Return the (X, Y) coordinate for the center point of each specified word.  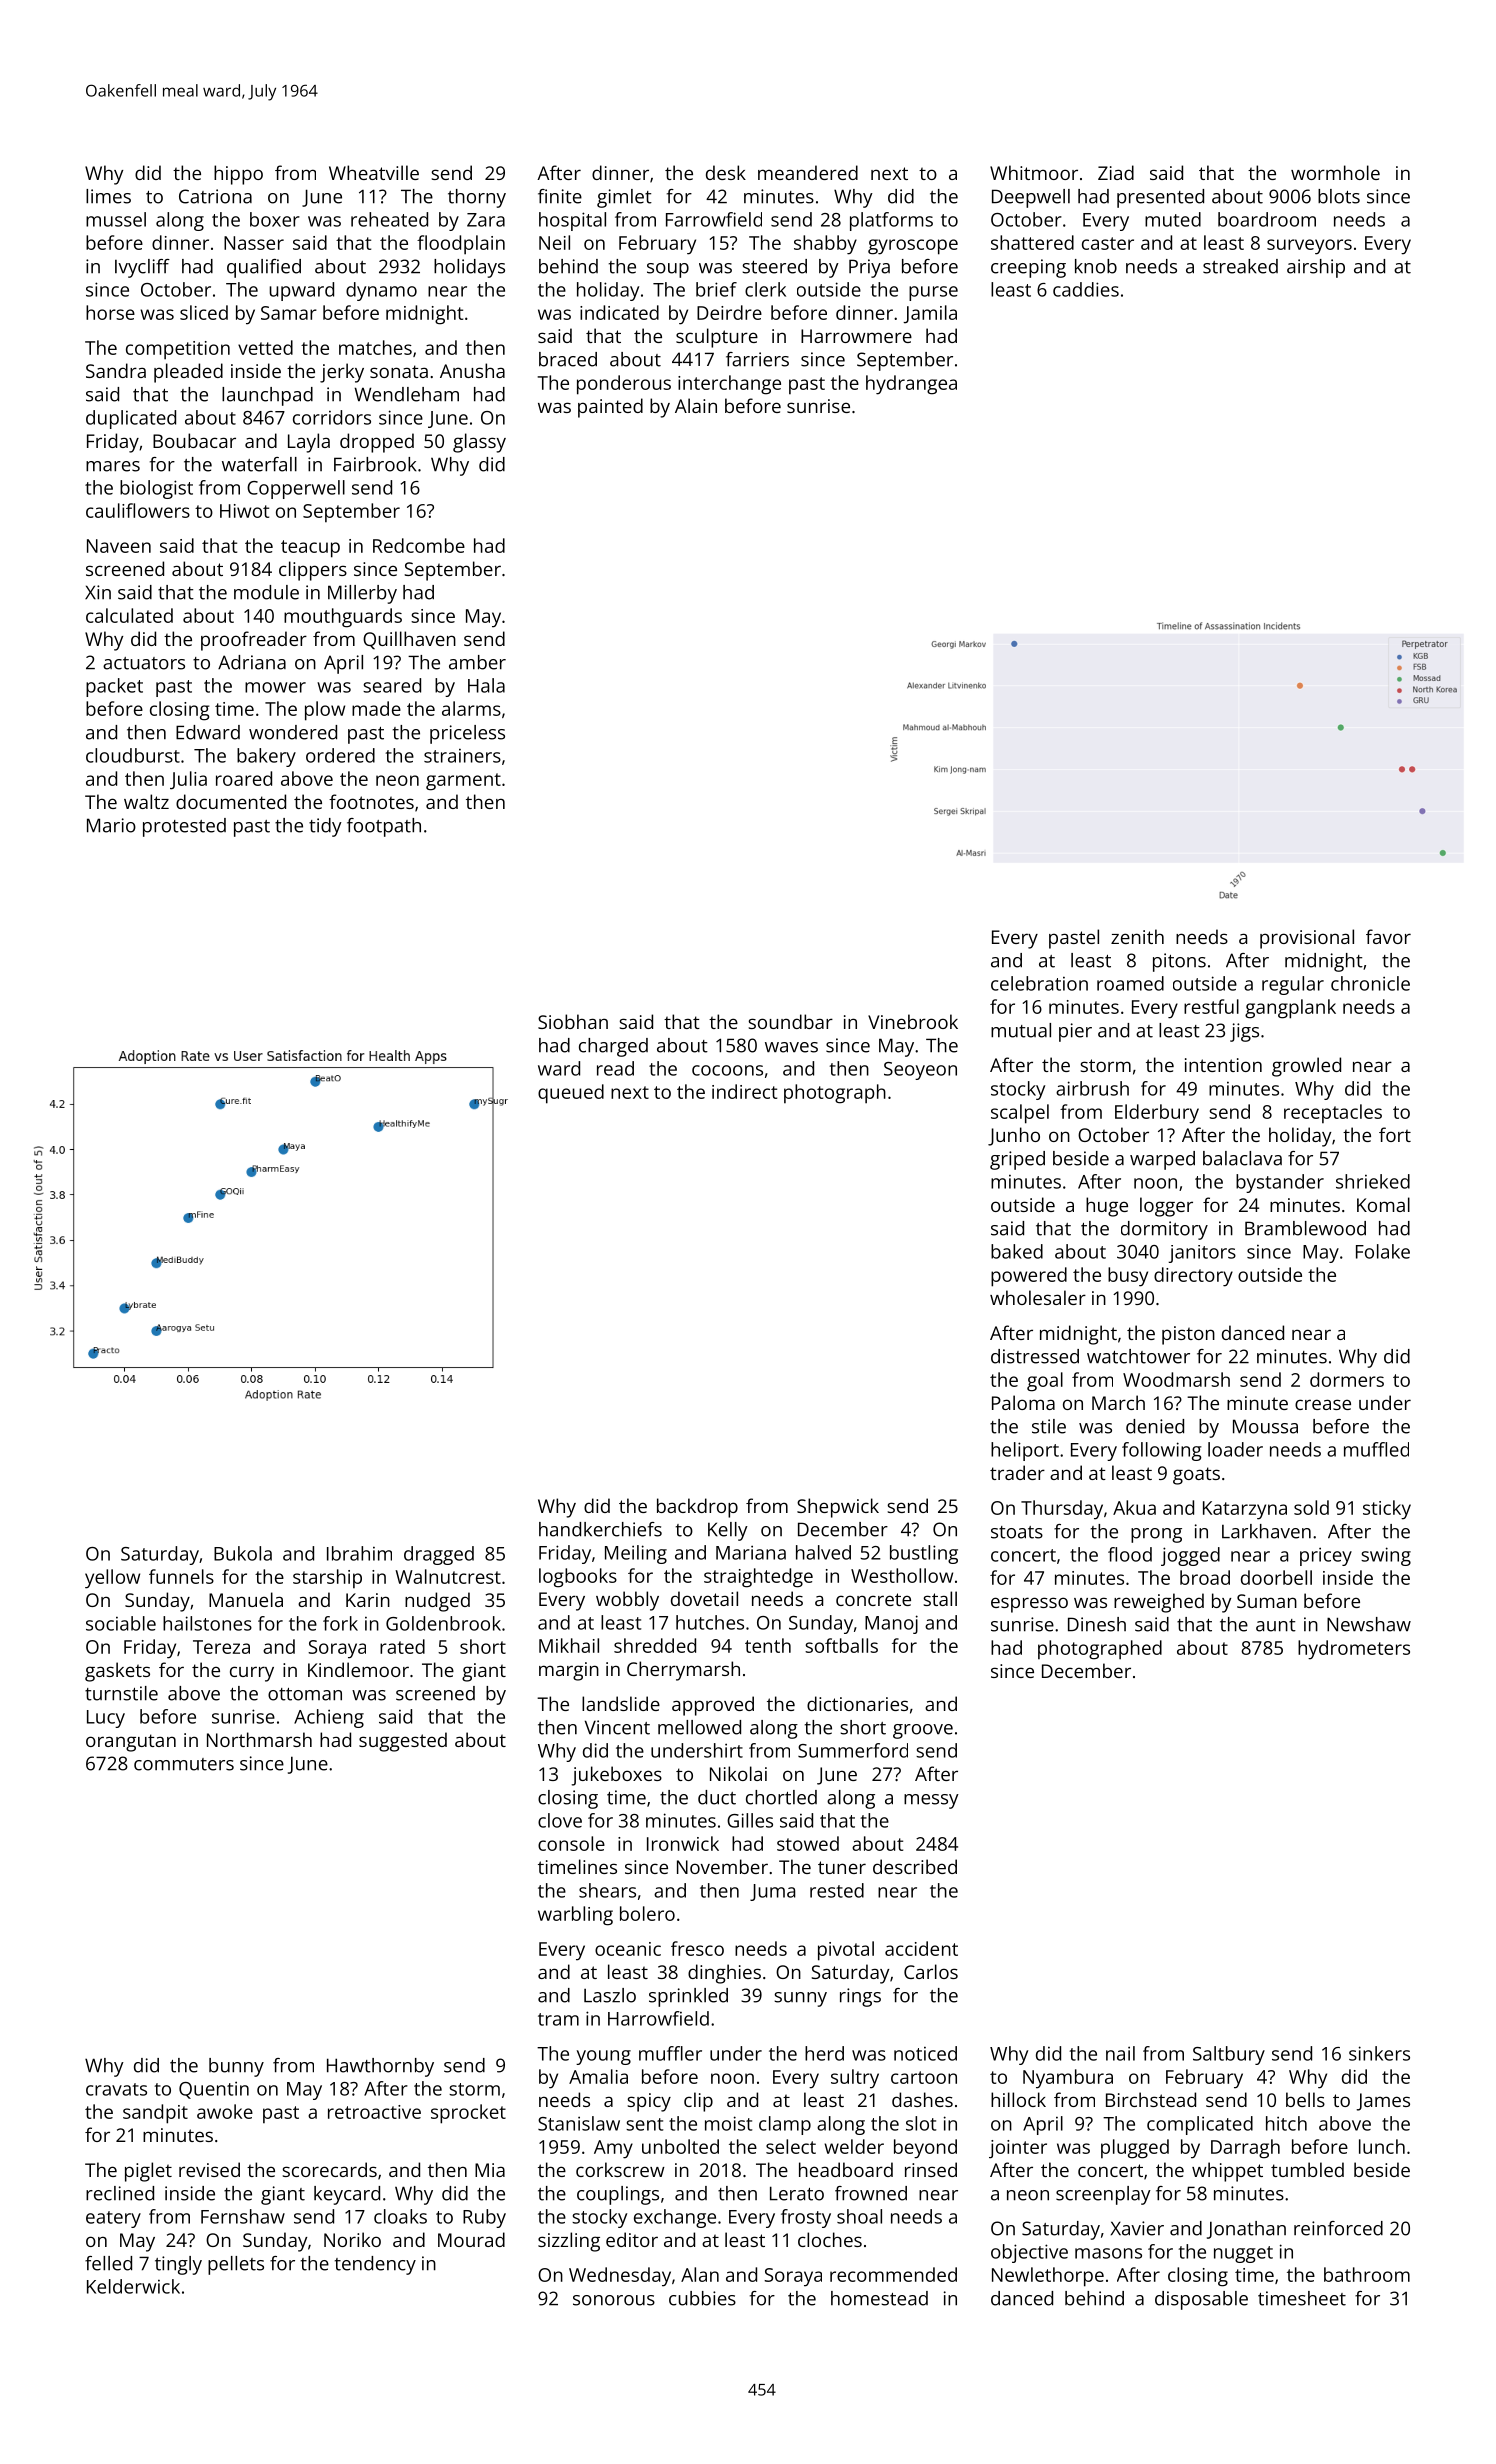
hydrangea (911, 385)
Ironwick (683, 1843)
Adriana (252, 662)
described (915, 1866)
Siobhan (573, 1021)
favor (1388, 936)
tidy (325, 827)
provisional (1307, 939)
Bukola (243, 1553)
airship (1316, 268)
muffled (1376, 1449)
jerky (342, 373)
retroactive (374, 2112)
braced (568, 359)
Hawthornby (380, 2067)
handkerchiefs (600, 1529)
